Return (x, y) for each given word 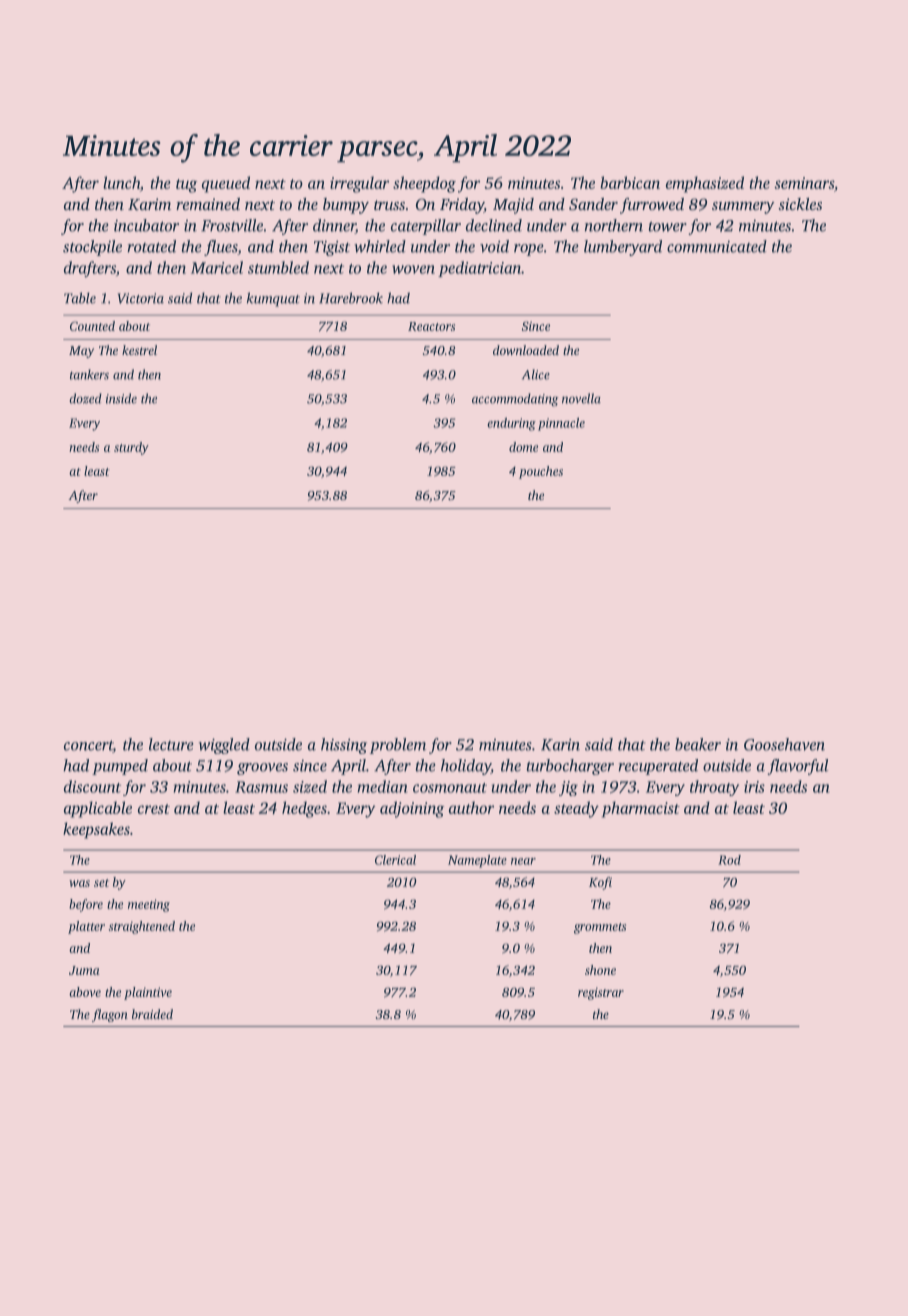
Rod (729, 860)
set (101, 883)
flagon (110, 1015)
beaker (698, 744)
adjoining (412, 809)
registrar (601, 993)
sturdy (131, 448)
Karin (560, 745)
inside (121, 398)
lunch (121, 182)
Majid (513, 206)
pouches (541, 472)
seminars (804, 183)
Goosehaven (784, 744)
